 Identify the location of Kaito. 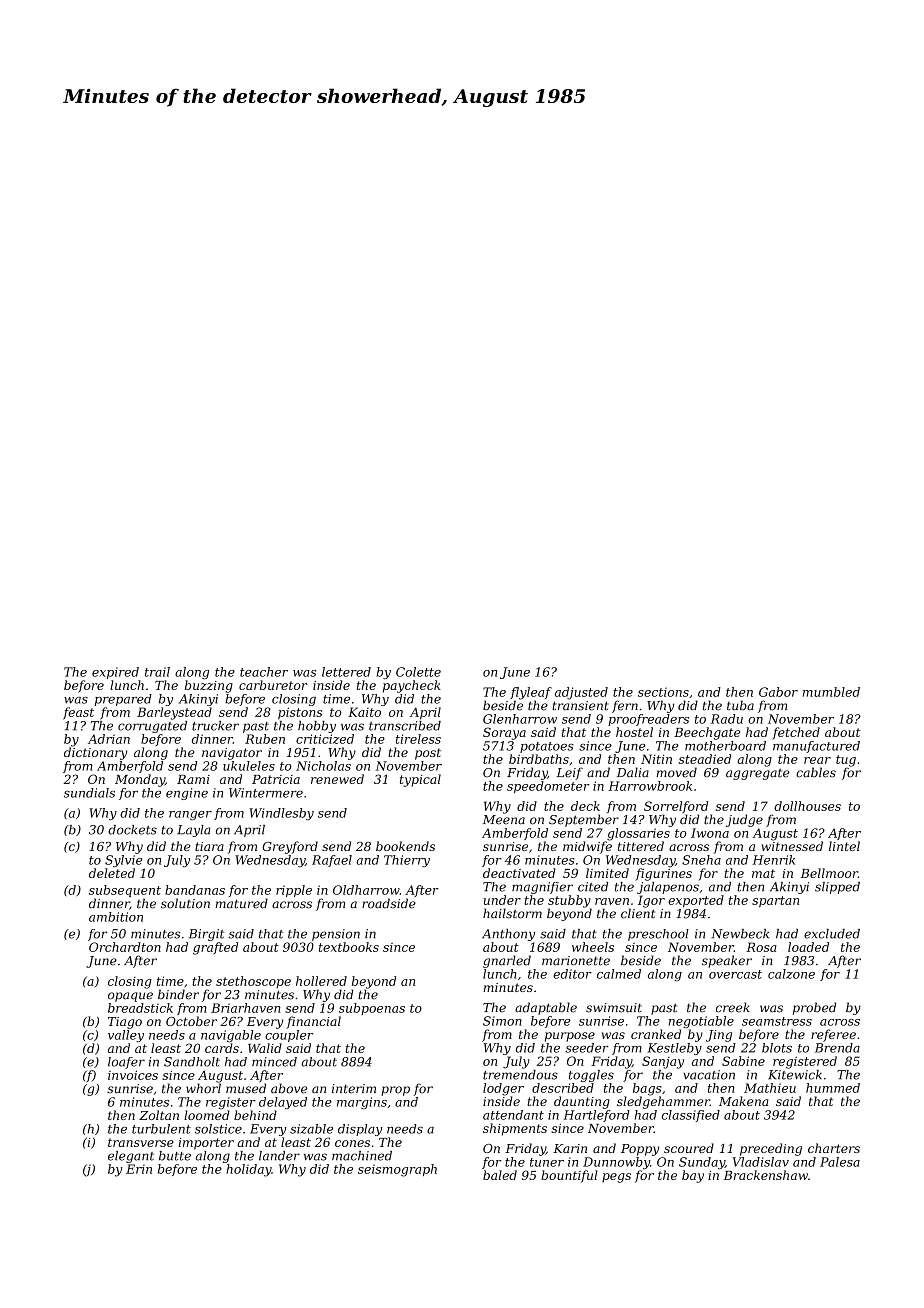
(364, 712).
